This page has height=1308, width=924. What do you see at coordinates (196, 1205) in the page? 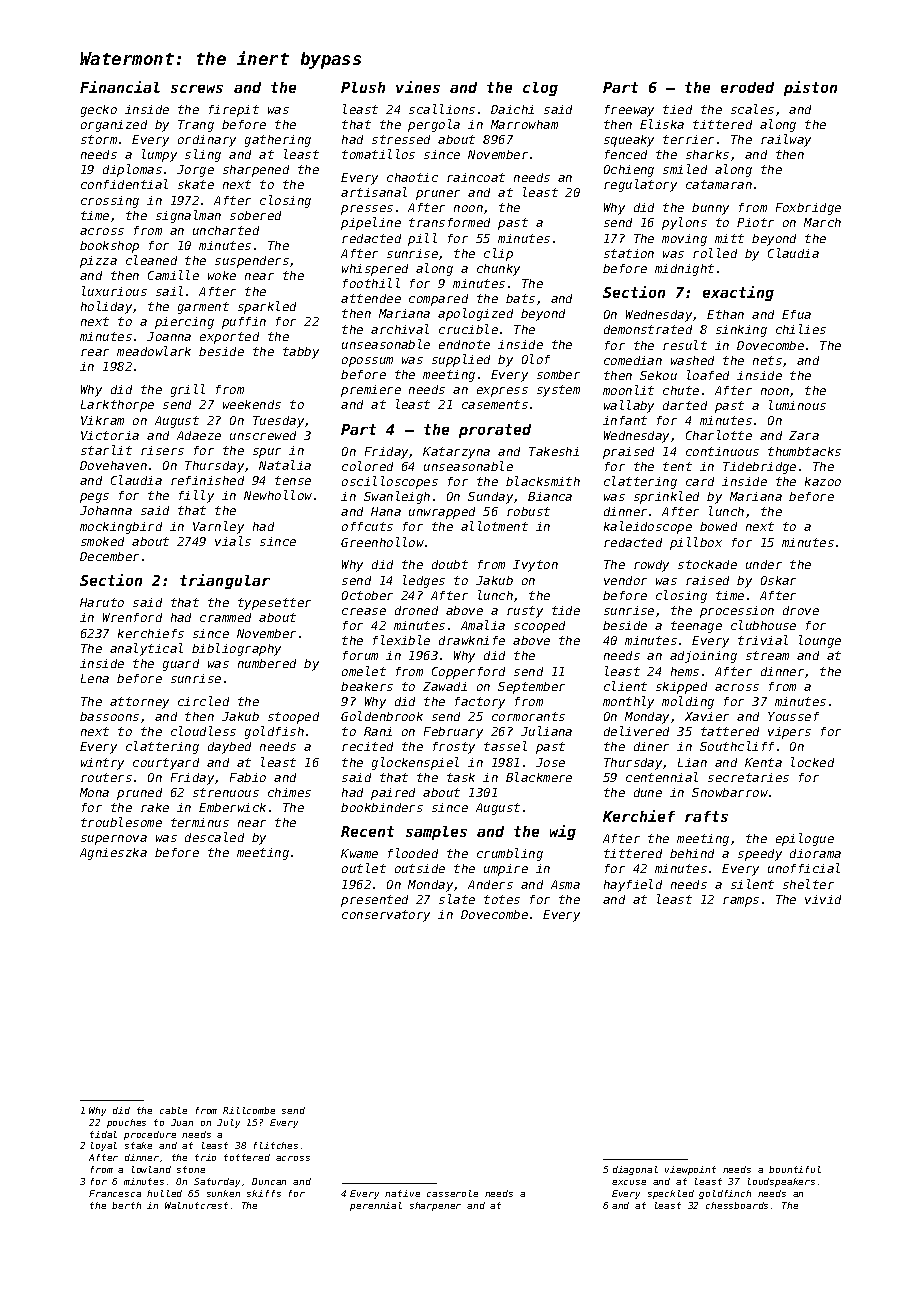
I see `Walnutcrest` at bounding box center [196, 1205].
